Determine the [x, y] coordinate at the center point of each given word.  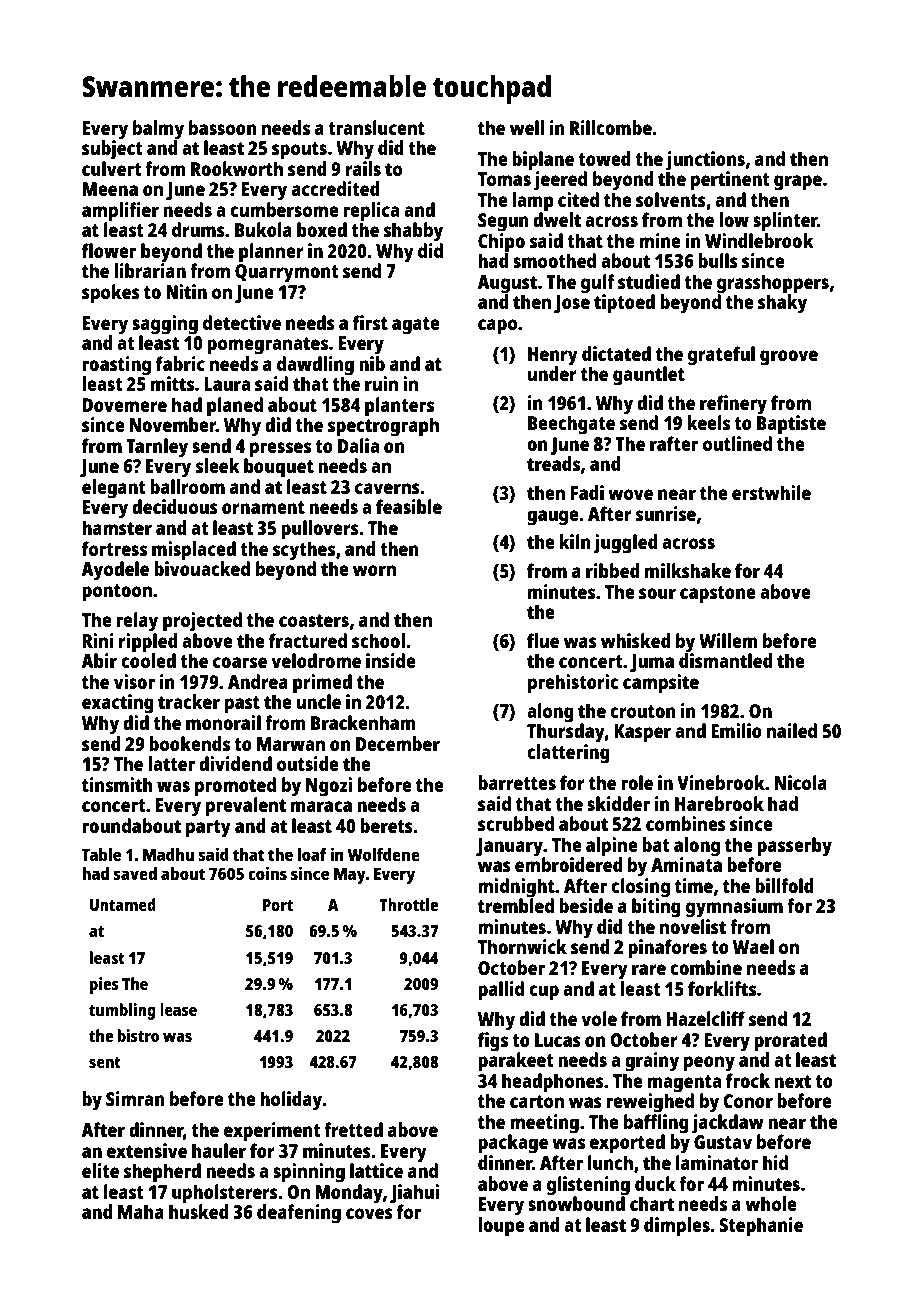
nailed [792, 730]
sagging [165, 325]
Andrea [258, 681]
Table [101, 854]
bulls [718, 260]
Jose [572, 304]
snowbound [576, 1203]
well [527, 127]
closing [640, 888]
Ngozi [329, 787]
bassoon [223, 127]
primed [322, 684]
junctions [705, 161]
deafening [299, 1214]
